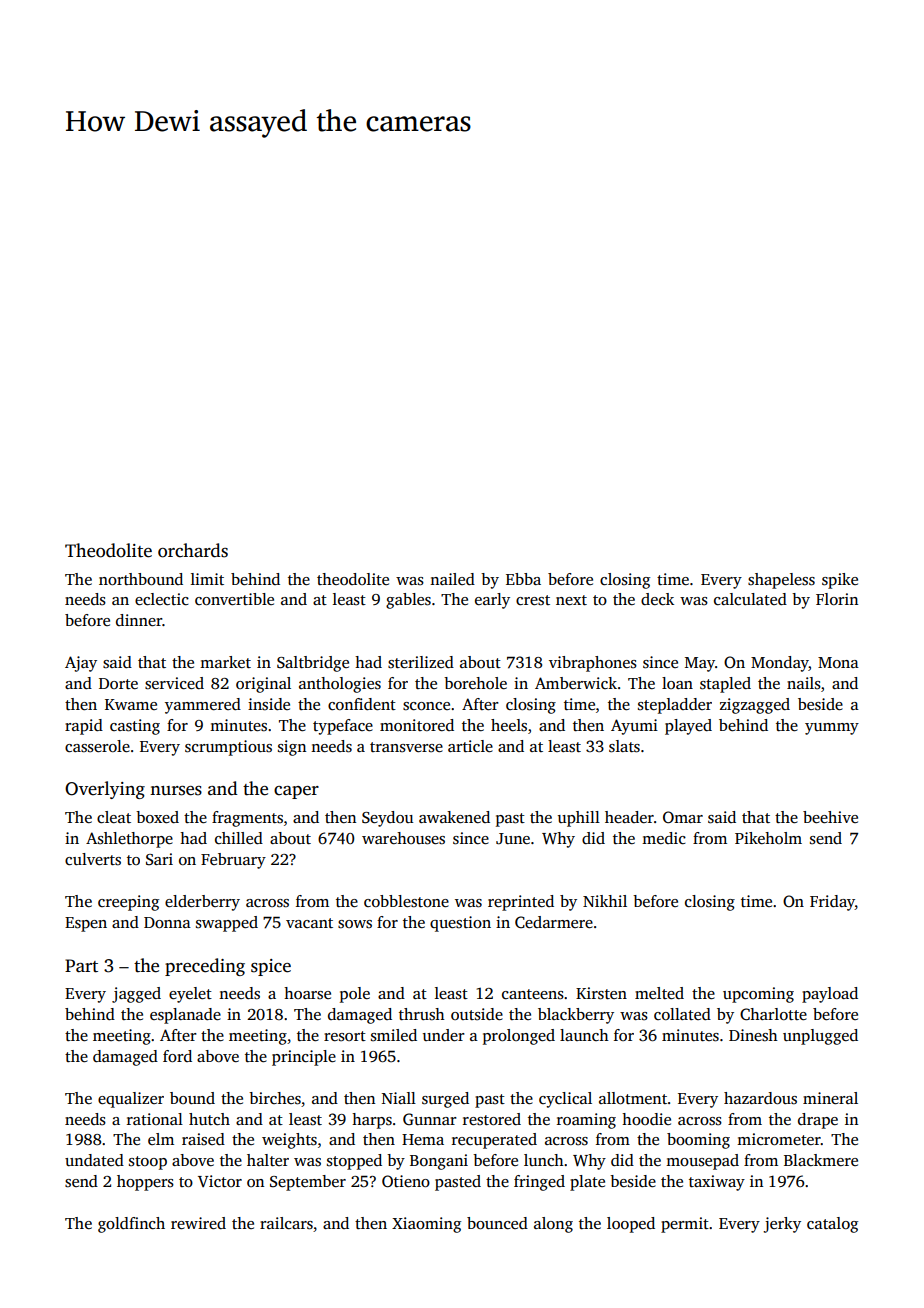 Image resolution: width=924 pixels, height=1308 pixels. What do you see at coordinates (832, 903) in the image?
I see `Friday` at bounding box center [832, 903].
